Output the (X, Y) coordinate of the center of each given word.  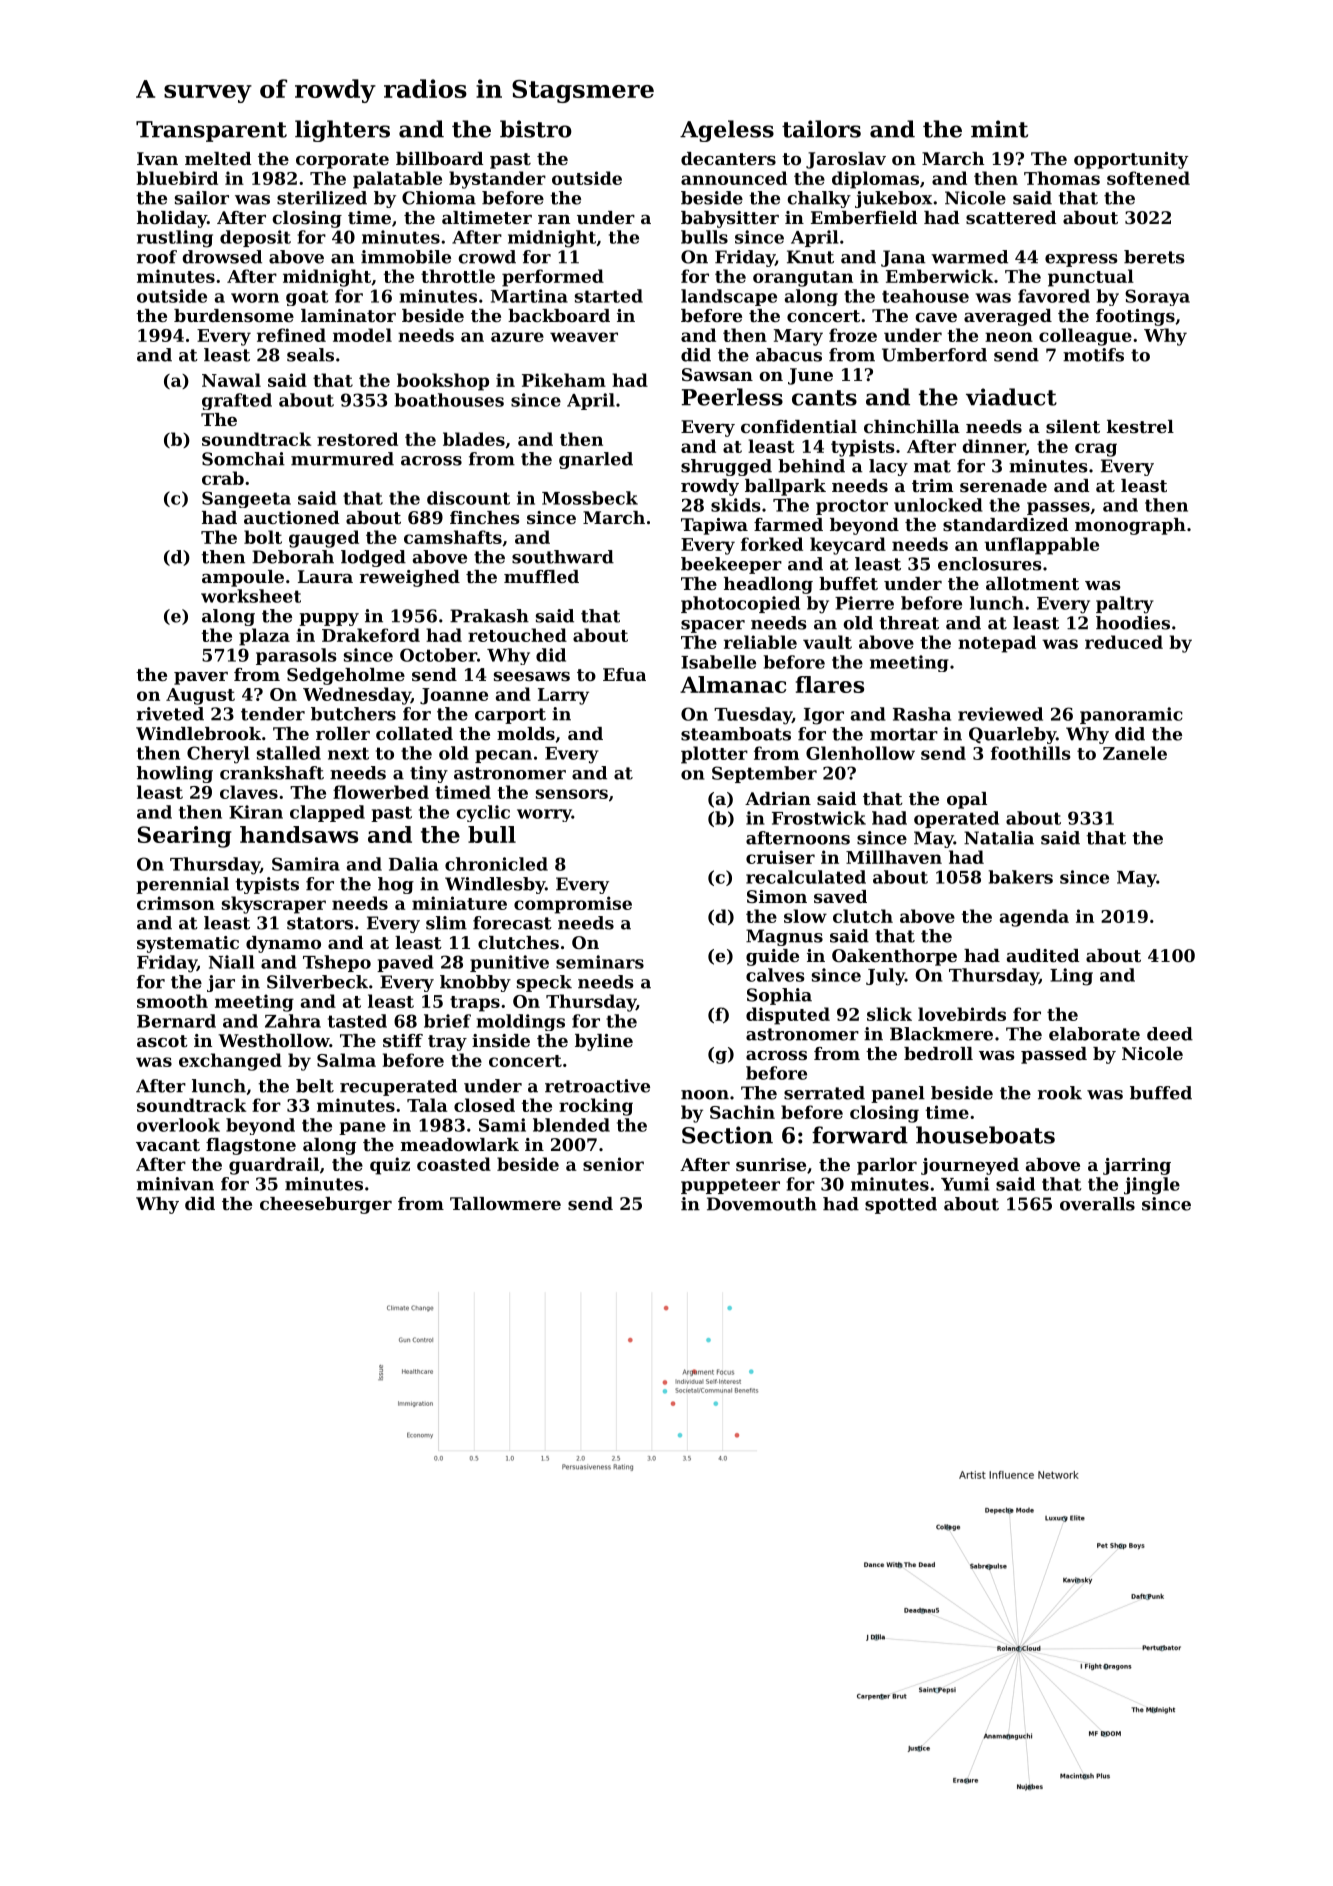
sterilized (322, 198)
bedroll (938, 1053)
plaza (264, 637)
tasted (357, 1021)
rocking (596, 1107)
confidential (799, 426)
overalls (1097, 1204)
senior (613, 1164)
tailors (821, 129)
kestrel (1140, 426)
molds (526, 733)
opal (967, 800)
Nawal (231, 380)
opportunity (1131, 160)
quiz (390, 1166)
